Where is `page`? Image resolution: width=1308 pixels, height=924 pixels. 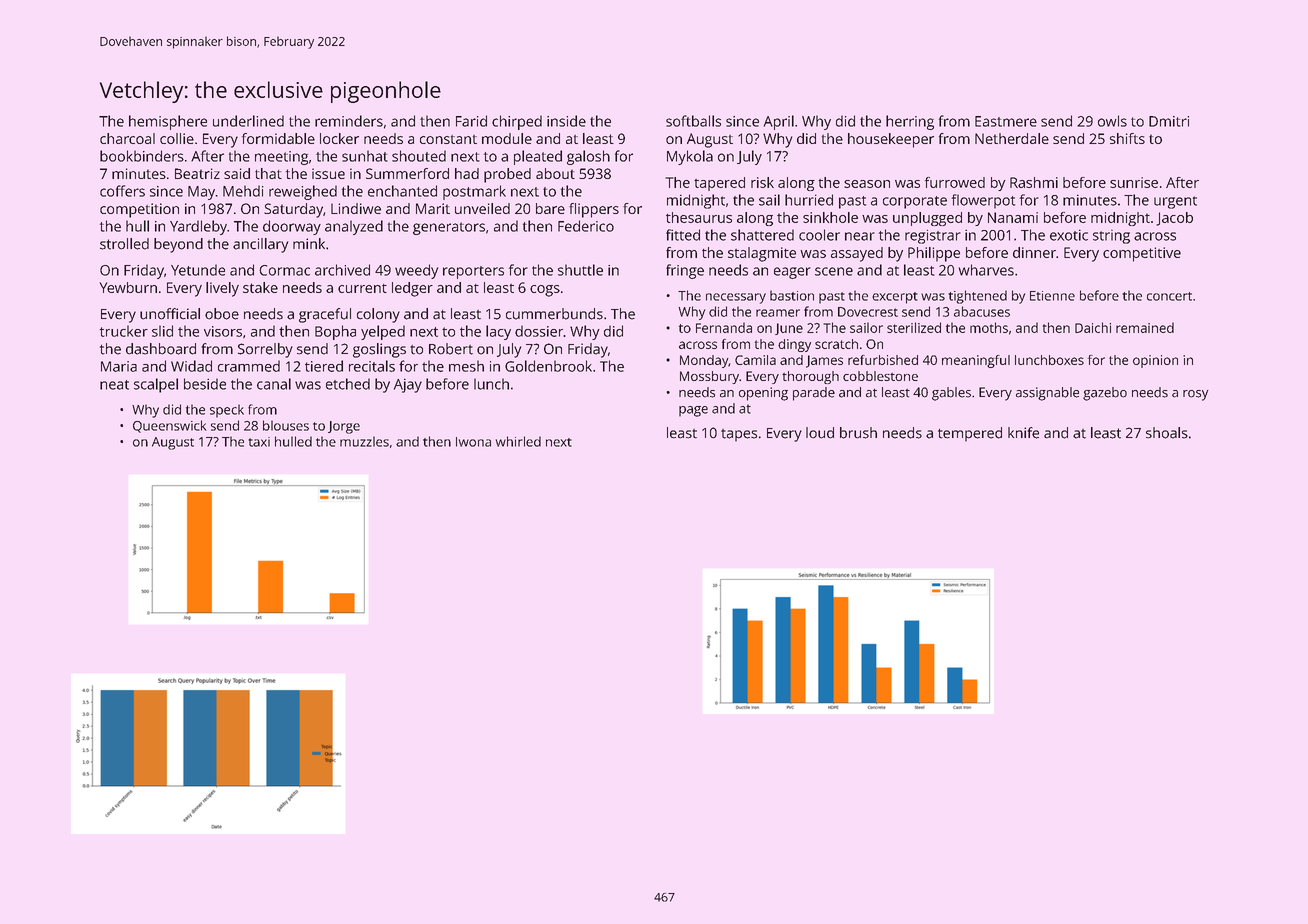
page is located at coordinates (693, 411).
